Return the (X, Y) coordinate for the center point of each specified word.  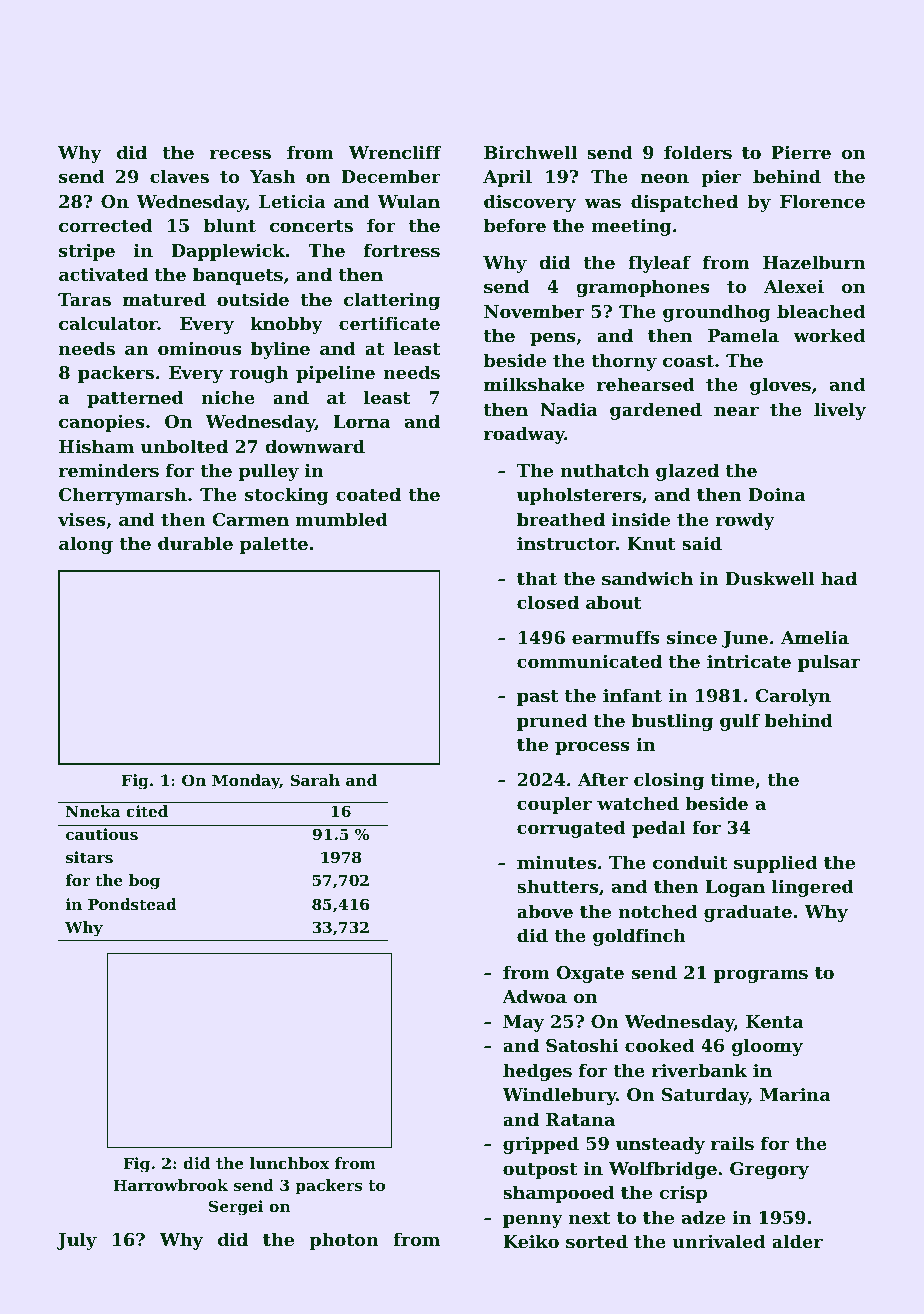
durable (195, 543)
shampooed (558, 1194)
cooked (659, 1045)
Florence (822, 201)
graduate (748, 913)
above (545, 911)
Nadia (569, 409)
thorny (624, 362)
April (507, 178)
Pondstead (132, 904)
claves (179, 176)
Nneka (93, 811)
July (77, 1241)
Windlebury (559, 1096)
